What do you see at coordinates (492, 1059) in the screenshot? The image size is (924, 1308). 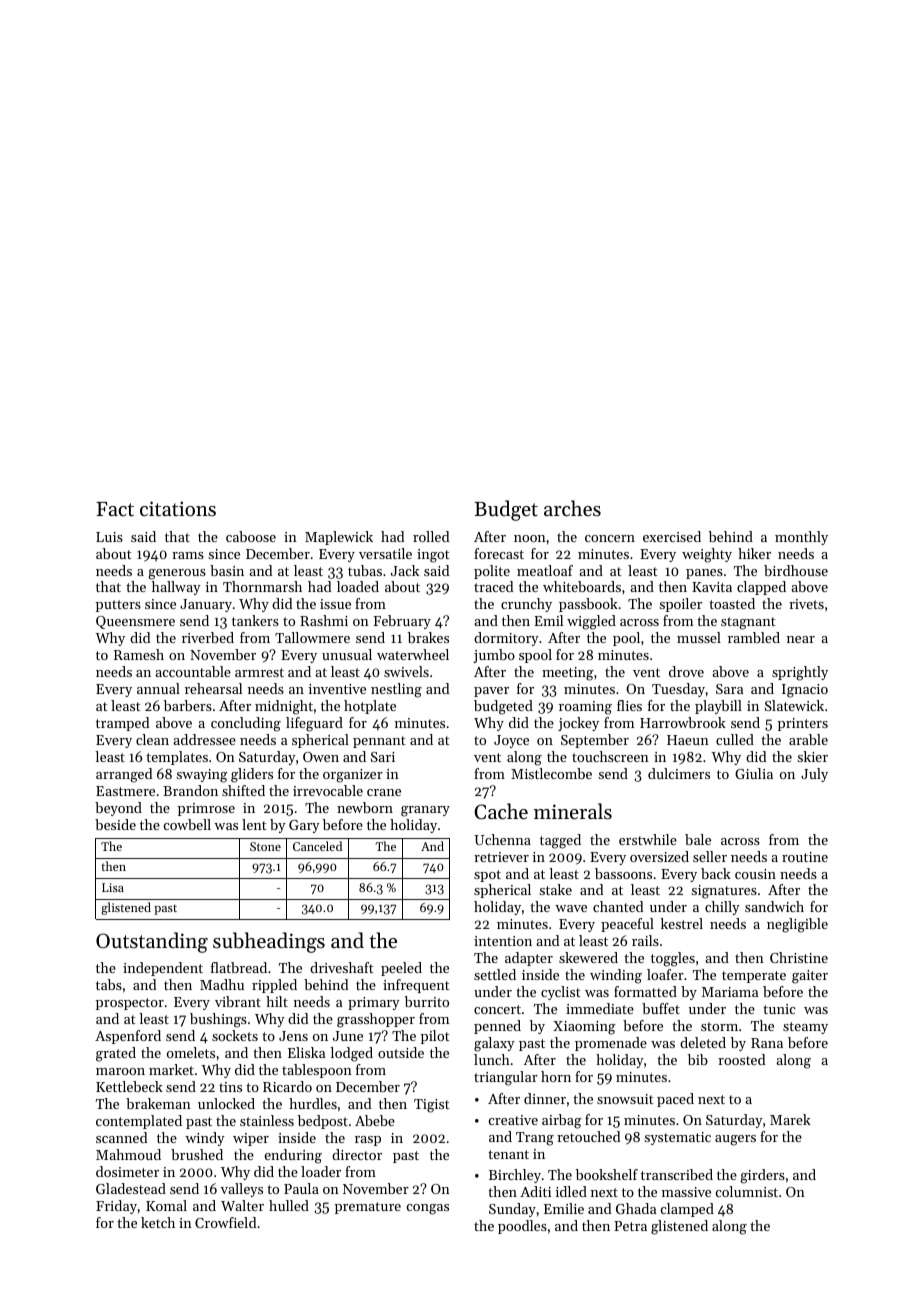 I see `lunch` at bounding box center [492, 1059].
